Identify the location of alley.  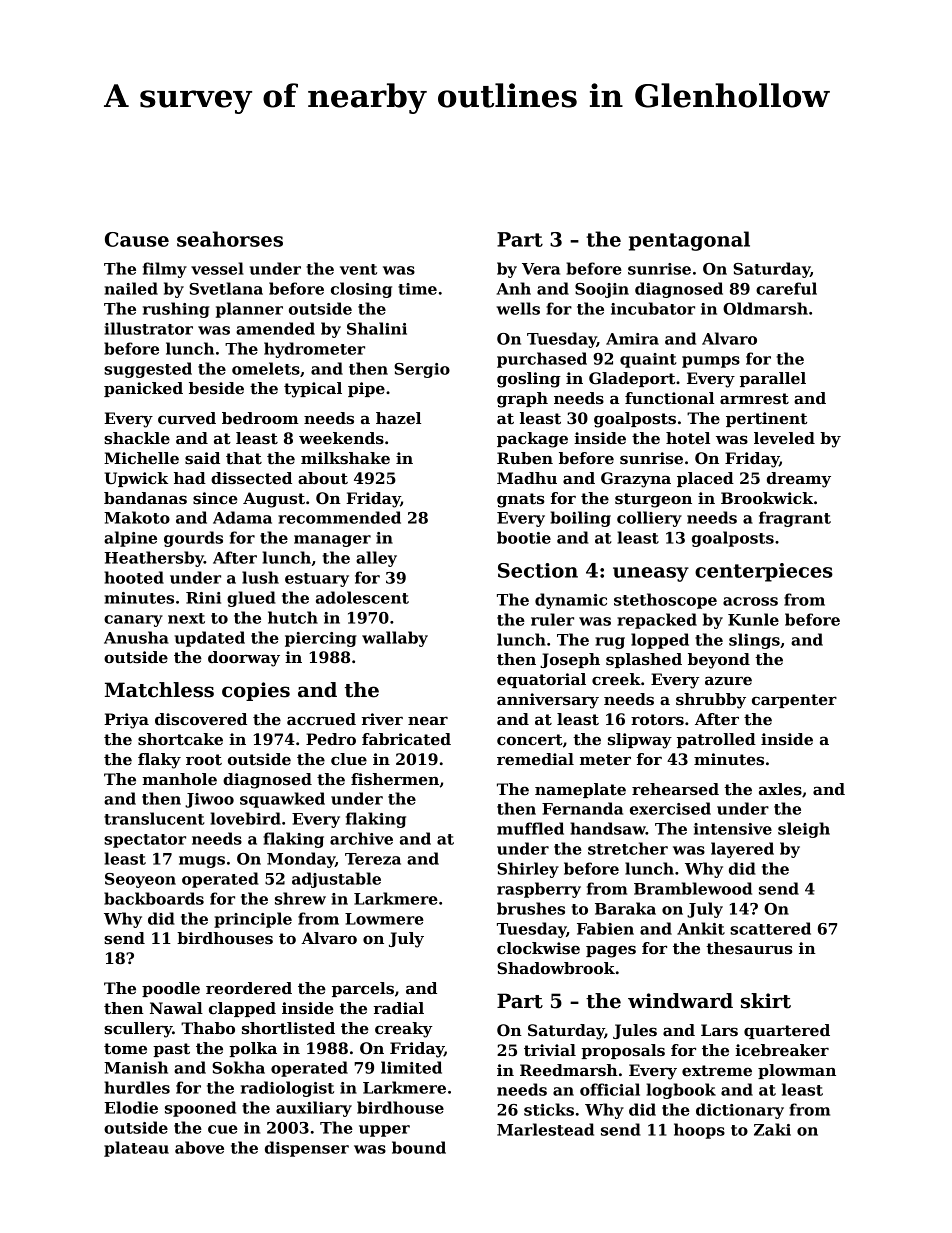
(376, 559).
